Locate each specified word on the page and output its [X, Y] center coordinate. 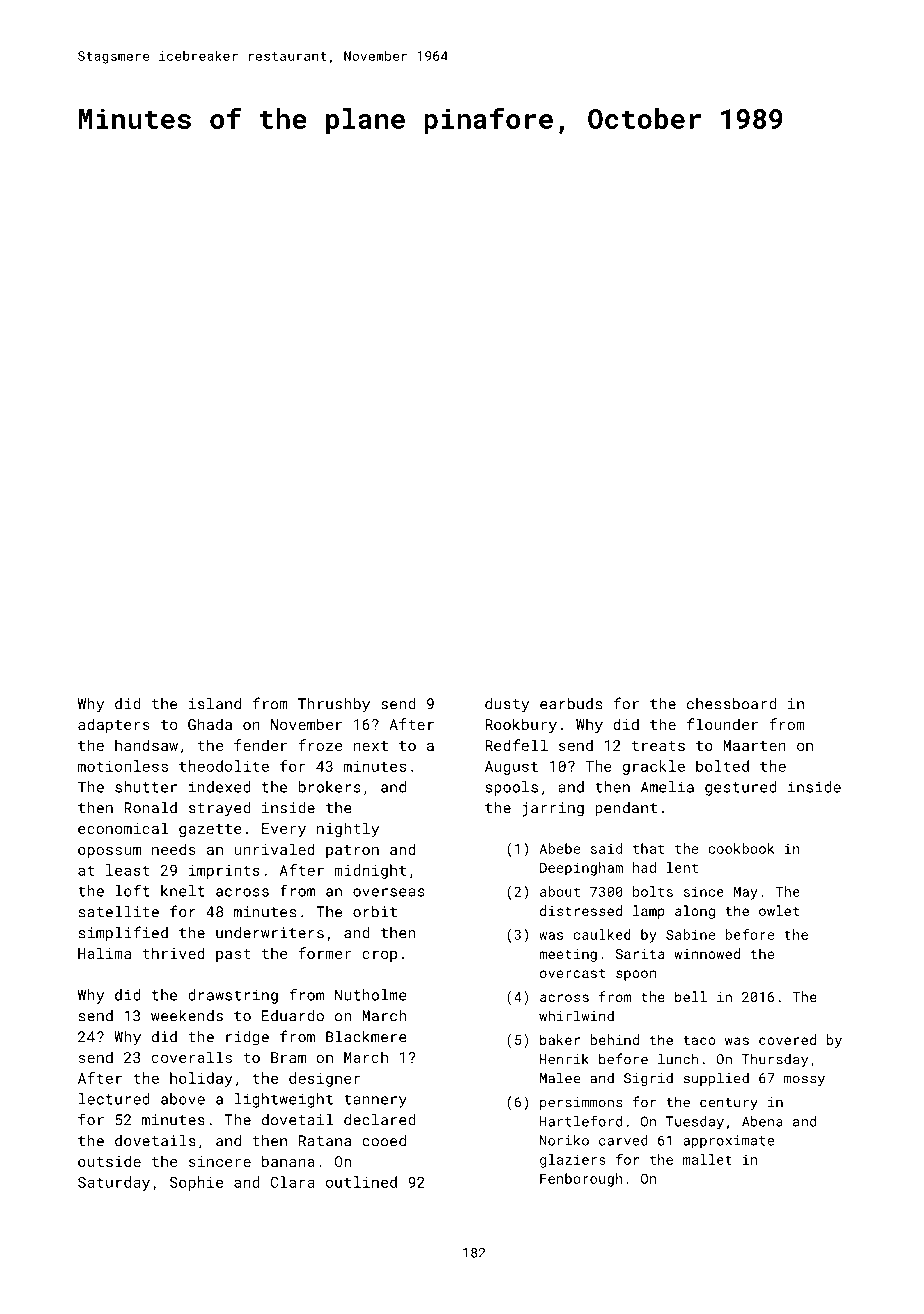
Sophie [196, 1183]
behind [614, 1039]
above [183, 1099]
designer [325, 1079]
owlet [779, 910]
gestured [741, 788]
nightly [348, 829]
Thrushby [334, 705]
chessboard [732, 704]
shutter [146, 787]
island [215, 704]
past [233, 955]
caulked [602, 934]
